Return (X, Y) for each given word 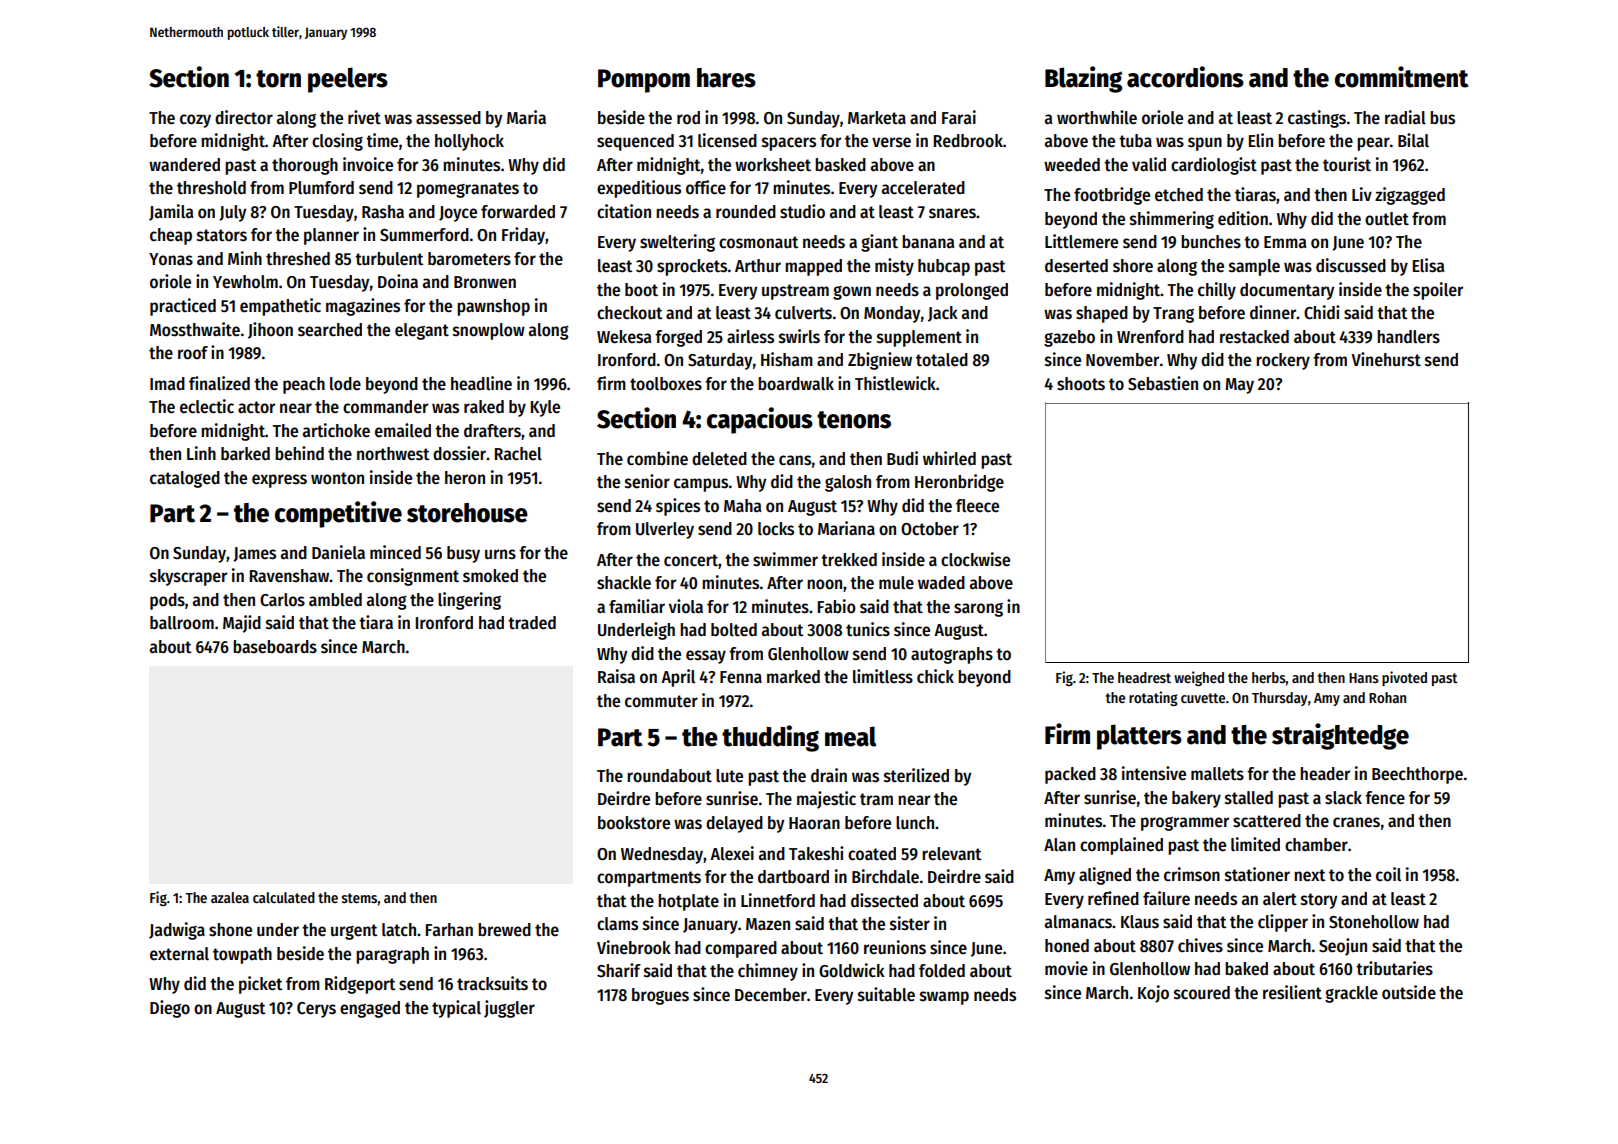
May (1239, 386)
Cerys (316, 1010)
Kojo (1153, 994)
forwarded (518, 212)
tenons (854, 420)
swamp (944, 998)
